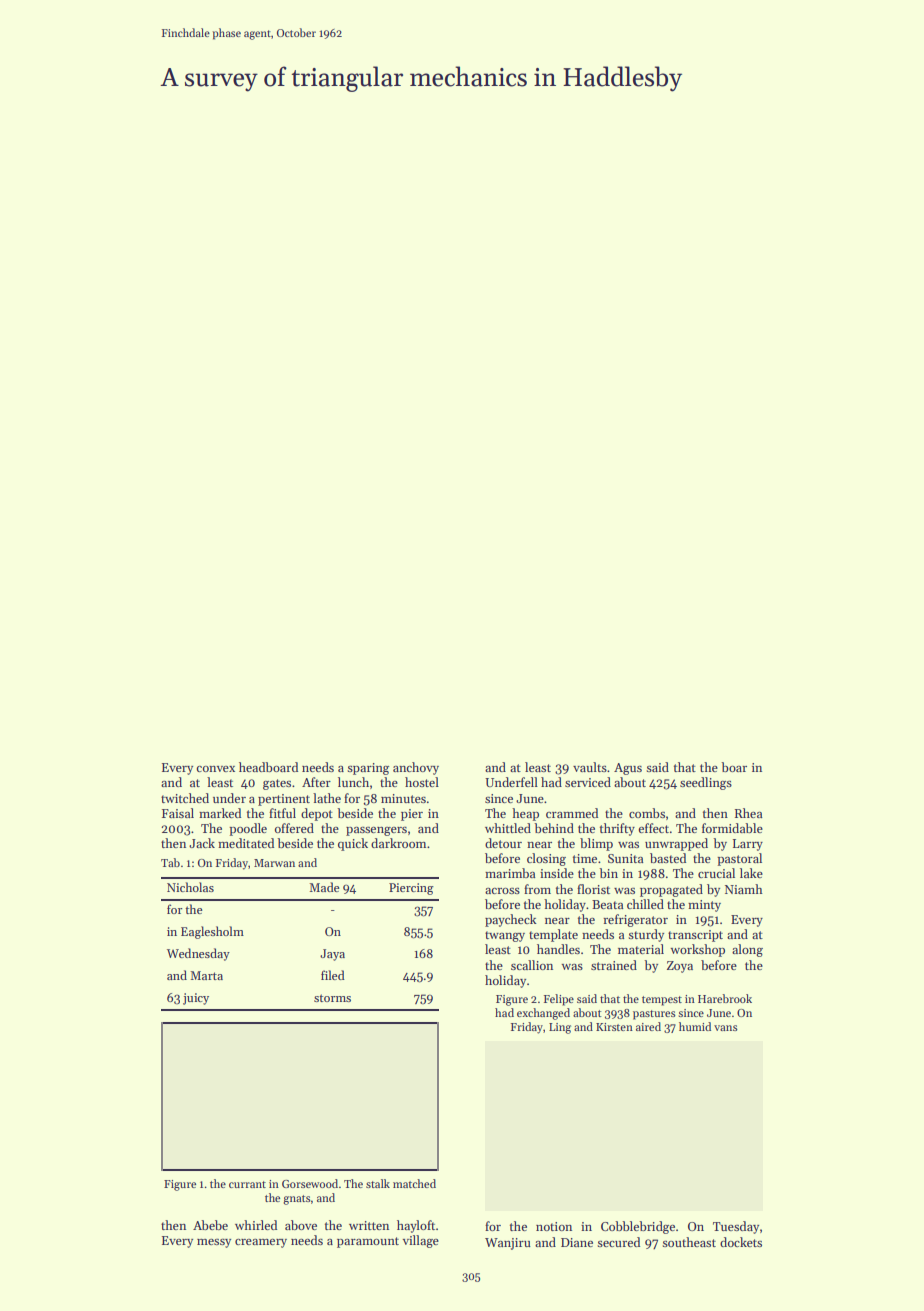 The image size is (924, 1311). What do you see at coordinates (628, 769) in the page?
I see `Agus` at bounding box center [628, 769].
